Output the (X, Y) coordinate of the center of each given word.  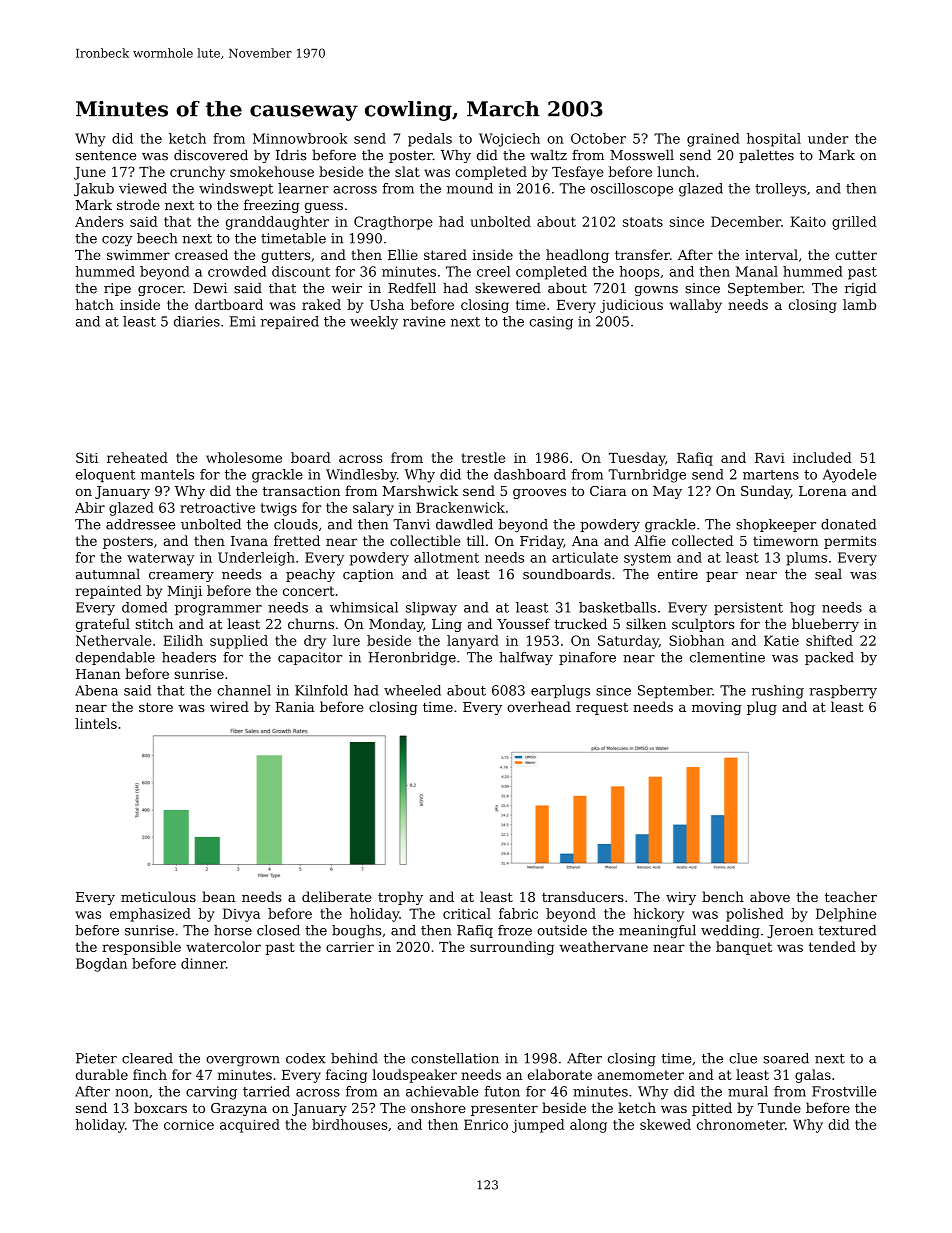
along (588, 1126)
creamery (181, 577)
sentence (106, 156)
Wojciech (509, 140)
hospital (774, 140)
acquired (250, 1126)
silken (646, 623)
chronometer (741, 1124)
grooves (539, 494)
